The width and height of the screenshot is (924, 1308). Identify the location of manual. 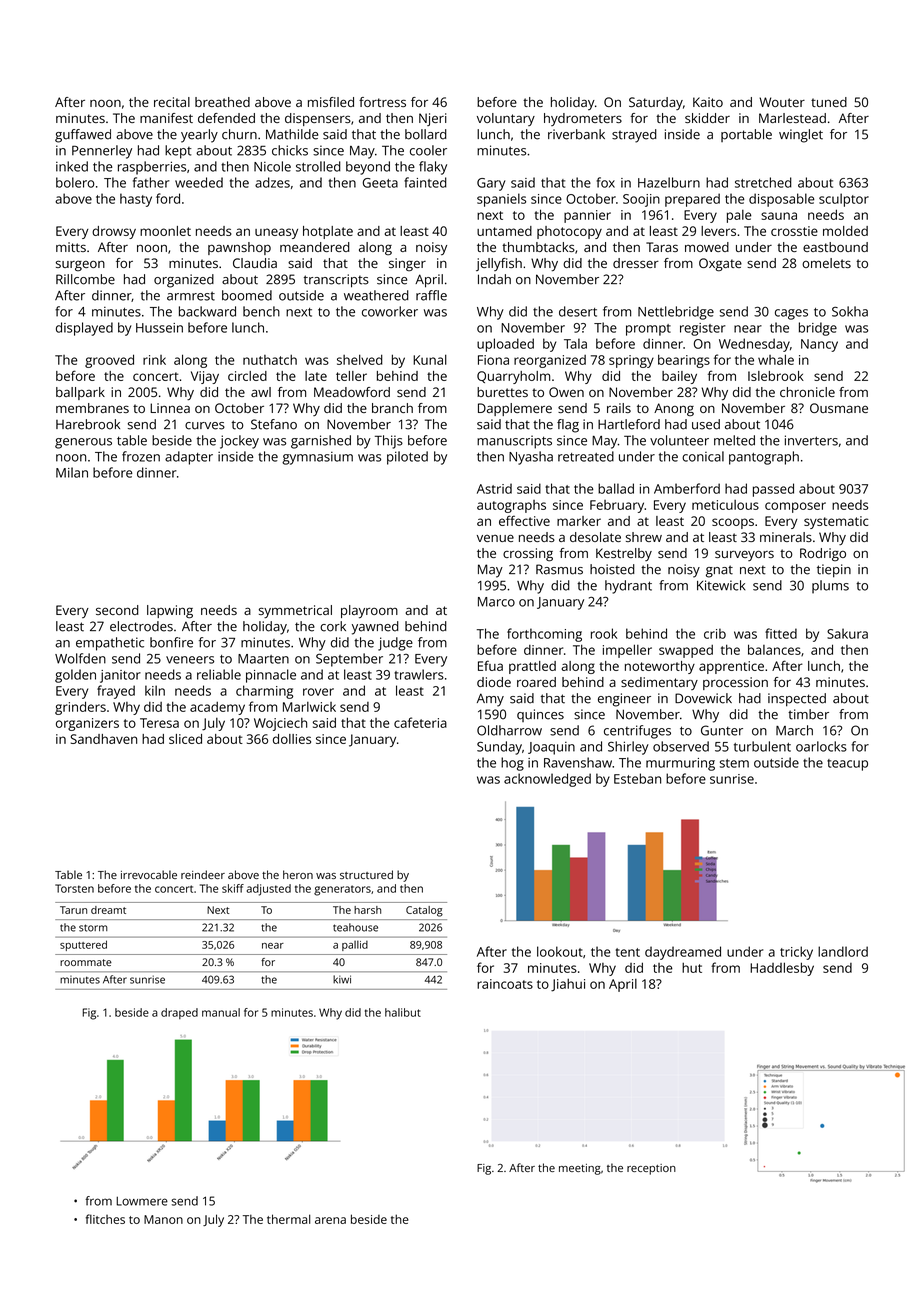
(221, 1012).
